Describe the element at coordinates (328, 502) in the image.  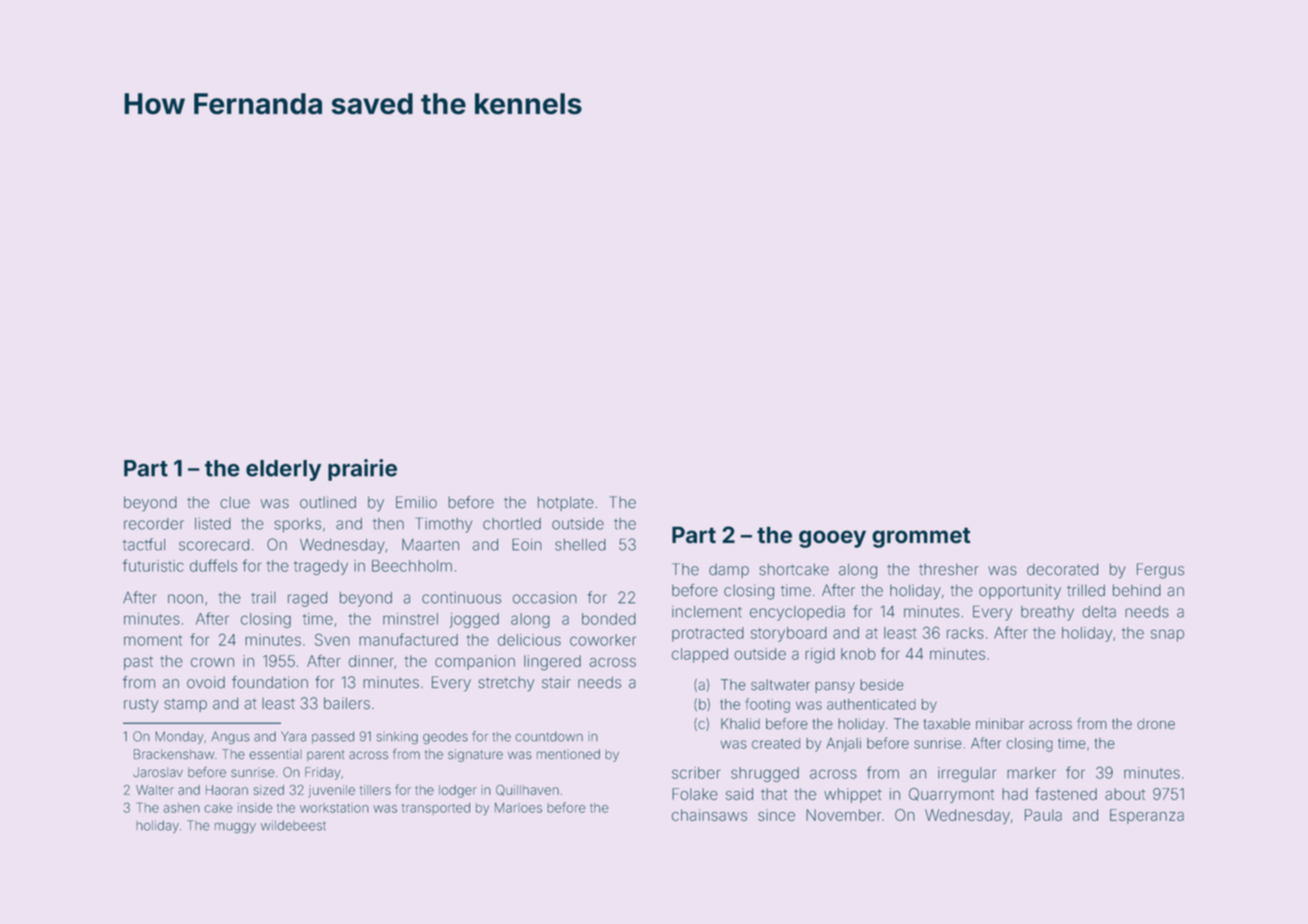
I see `outlined` at that location.
